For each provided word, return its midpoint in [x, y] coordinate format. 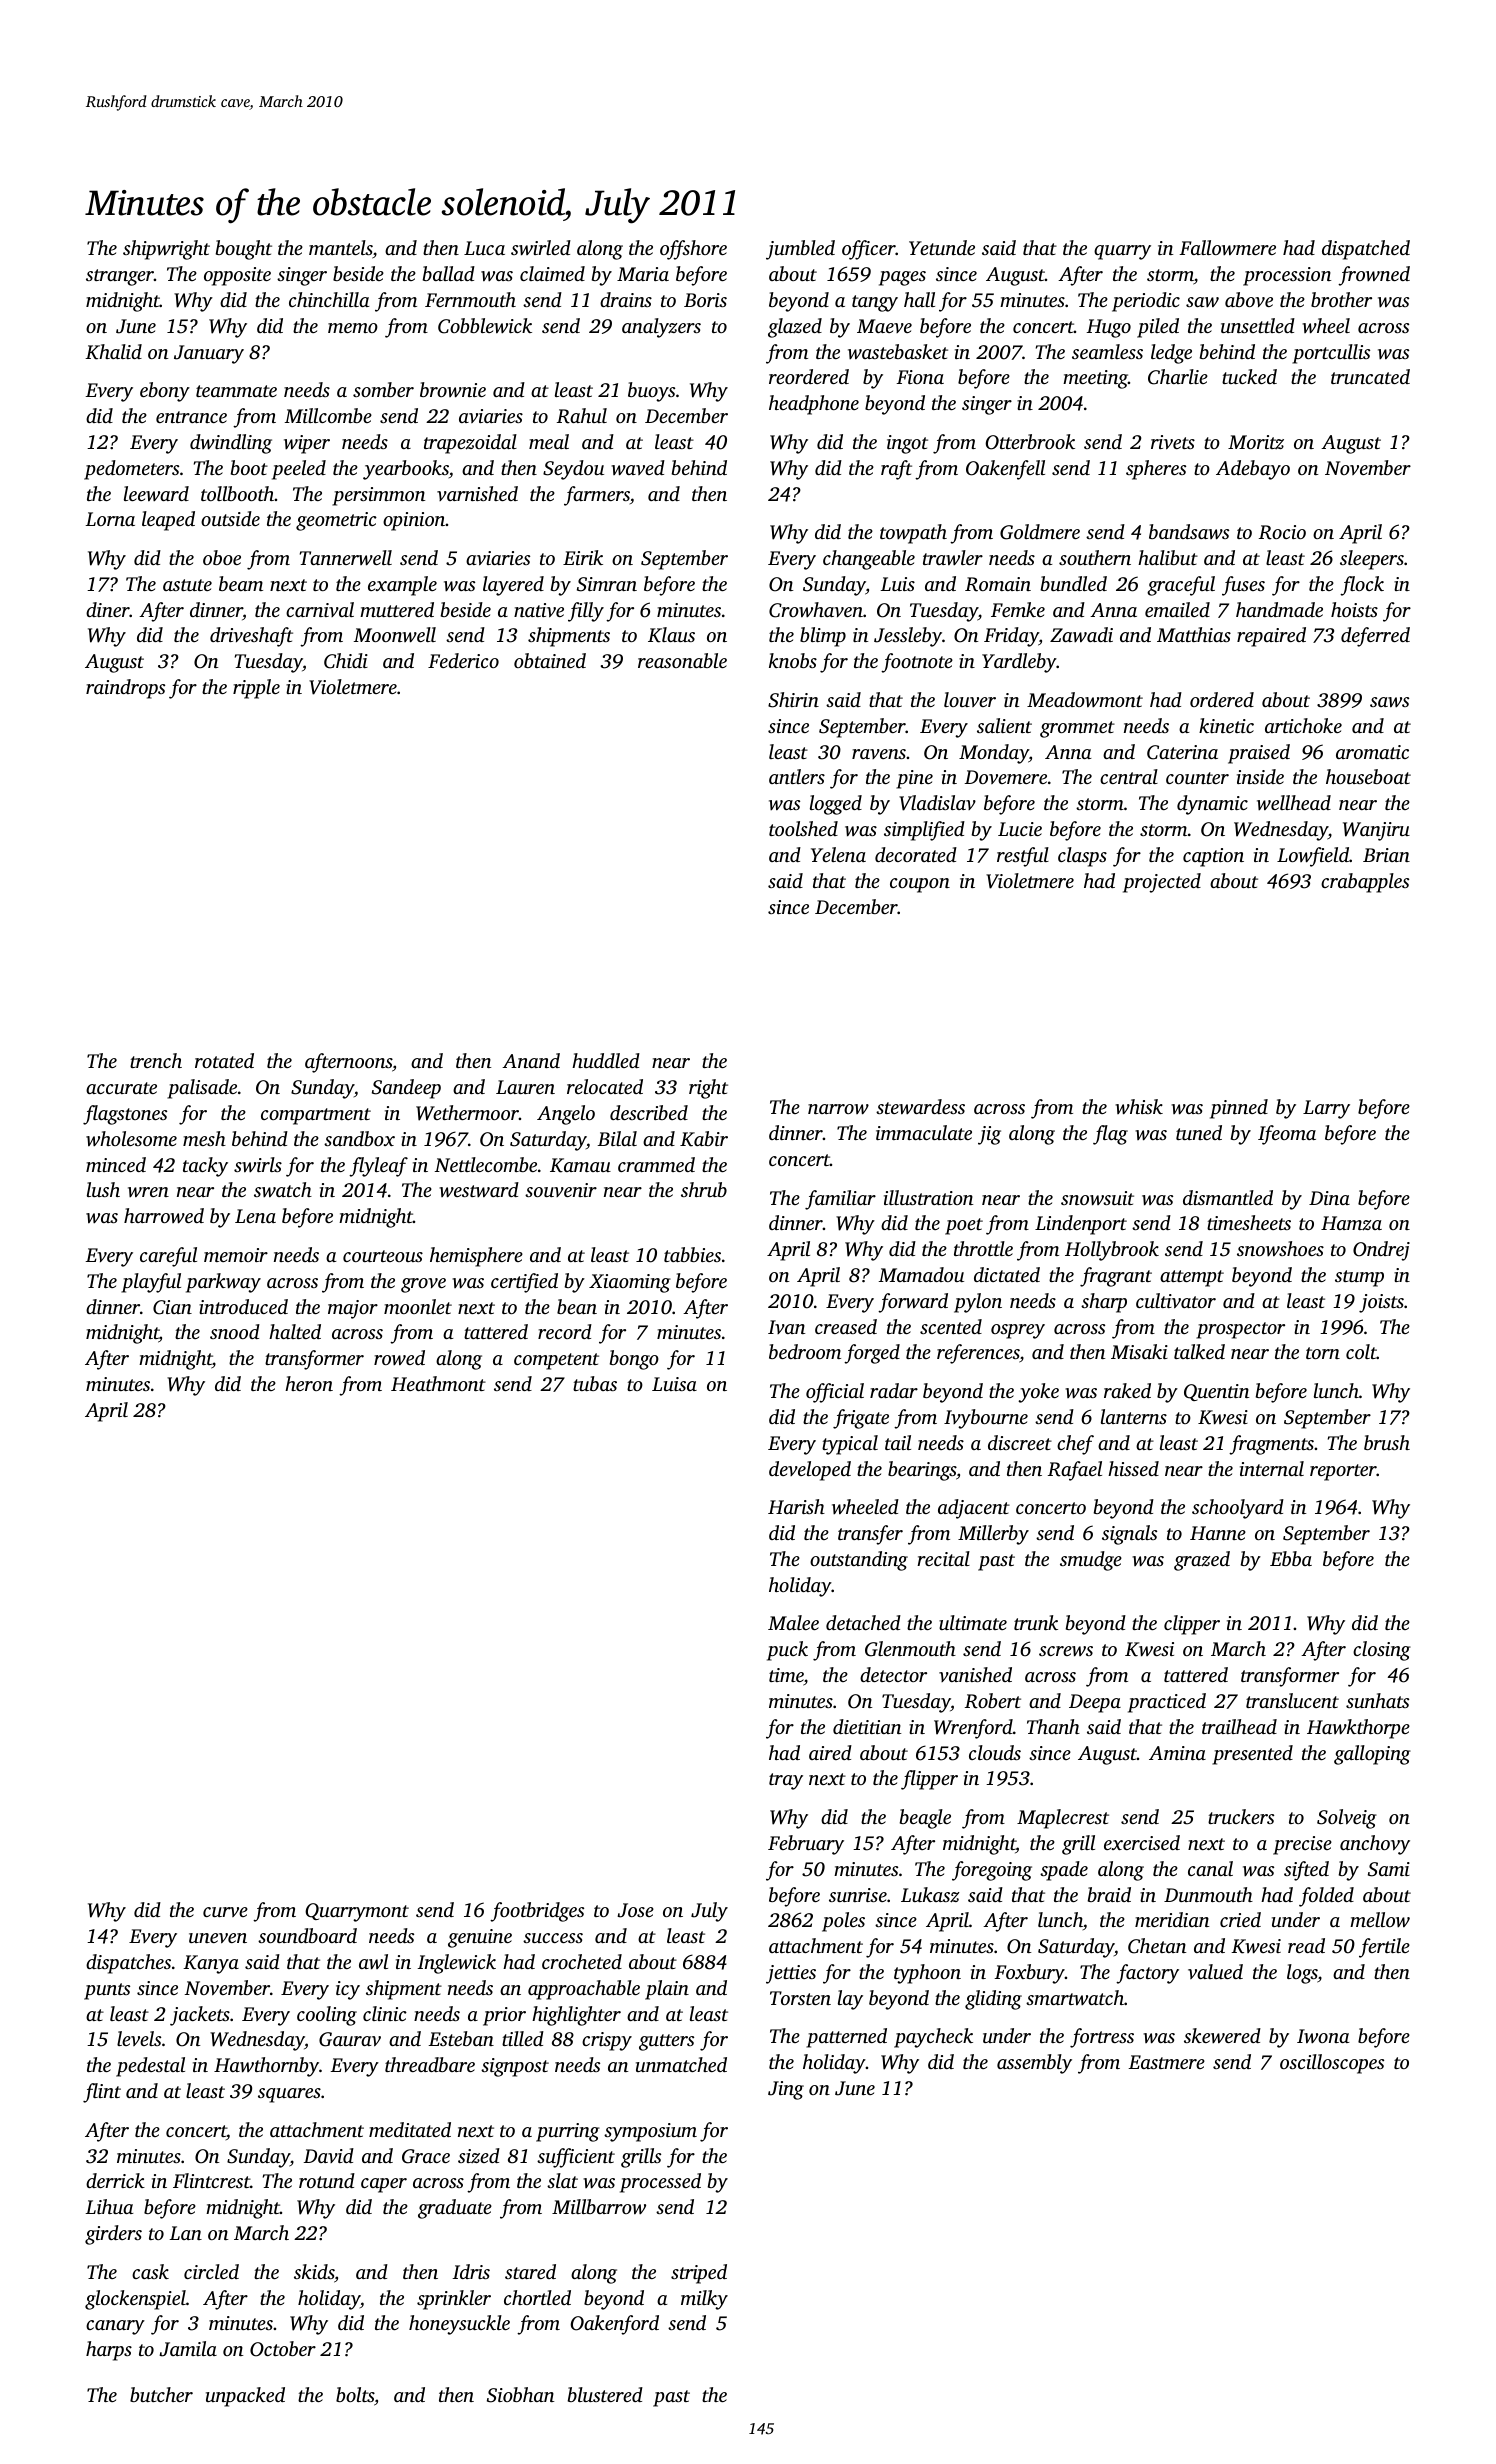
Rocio [1282, 532]
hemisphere [476, 1257]
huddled [606, 1060]
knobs [793, 660]
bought [244, 250]
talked [1199, 1351]
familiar [840, 1200]
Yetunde [942, 247]
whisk [1139, 1107]
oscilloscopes [1332, 2064]
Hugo [1108, 328]
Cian [172, 1307]
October [283, 2349]
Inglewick [456, 1964]
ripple [256, 689]
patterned [846, 2038]
